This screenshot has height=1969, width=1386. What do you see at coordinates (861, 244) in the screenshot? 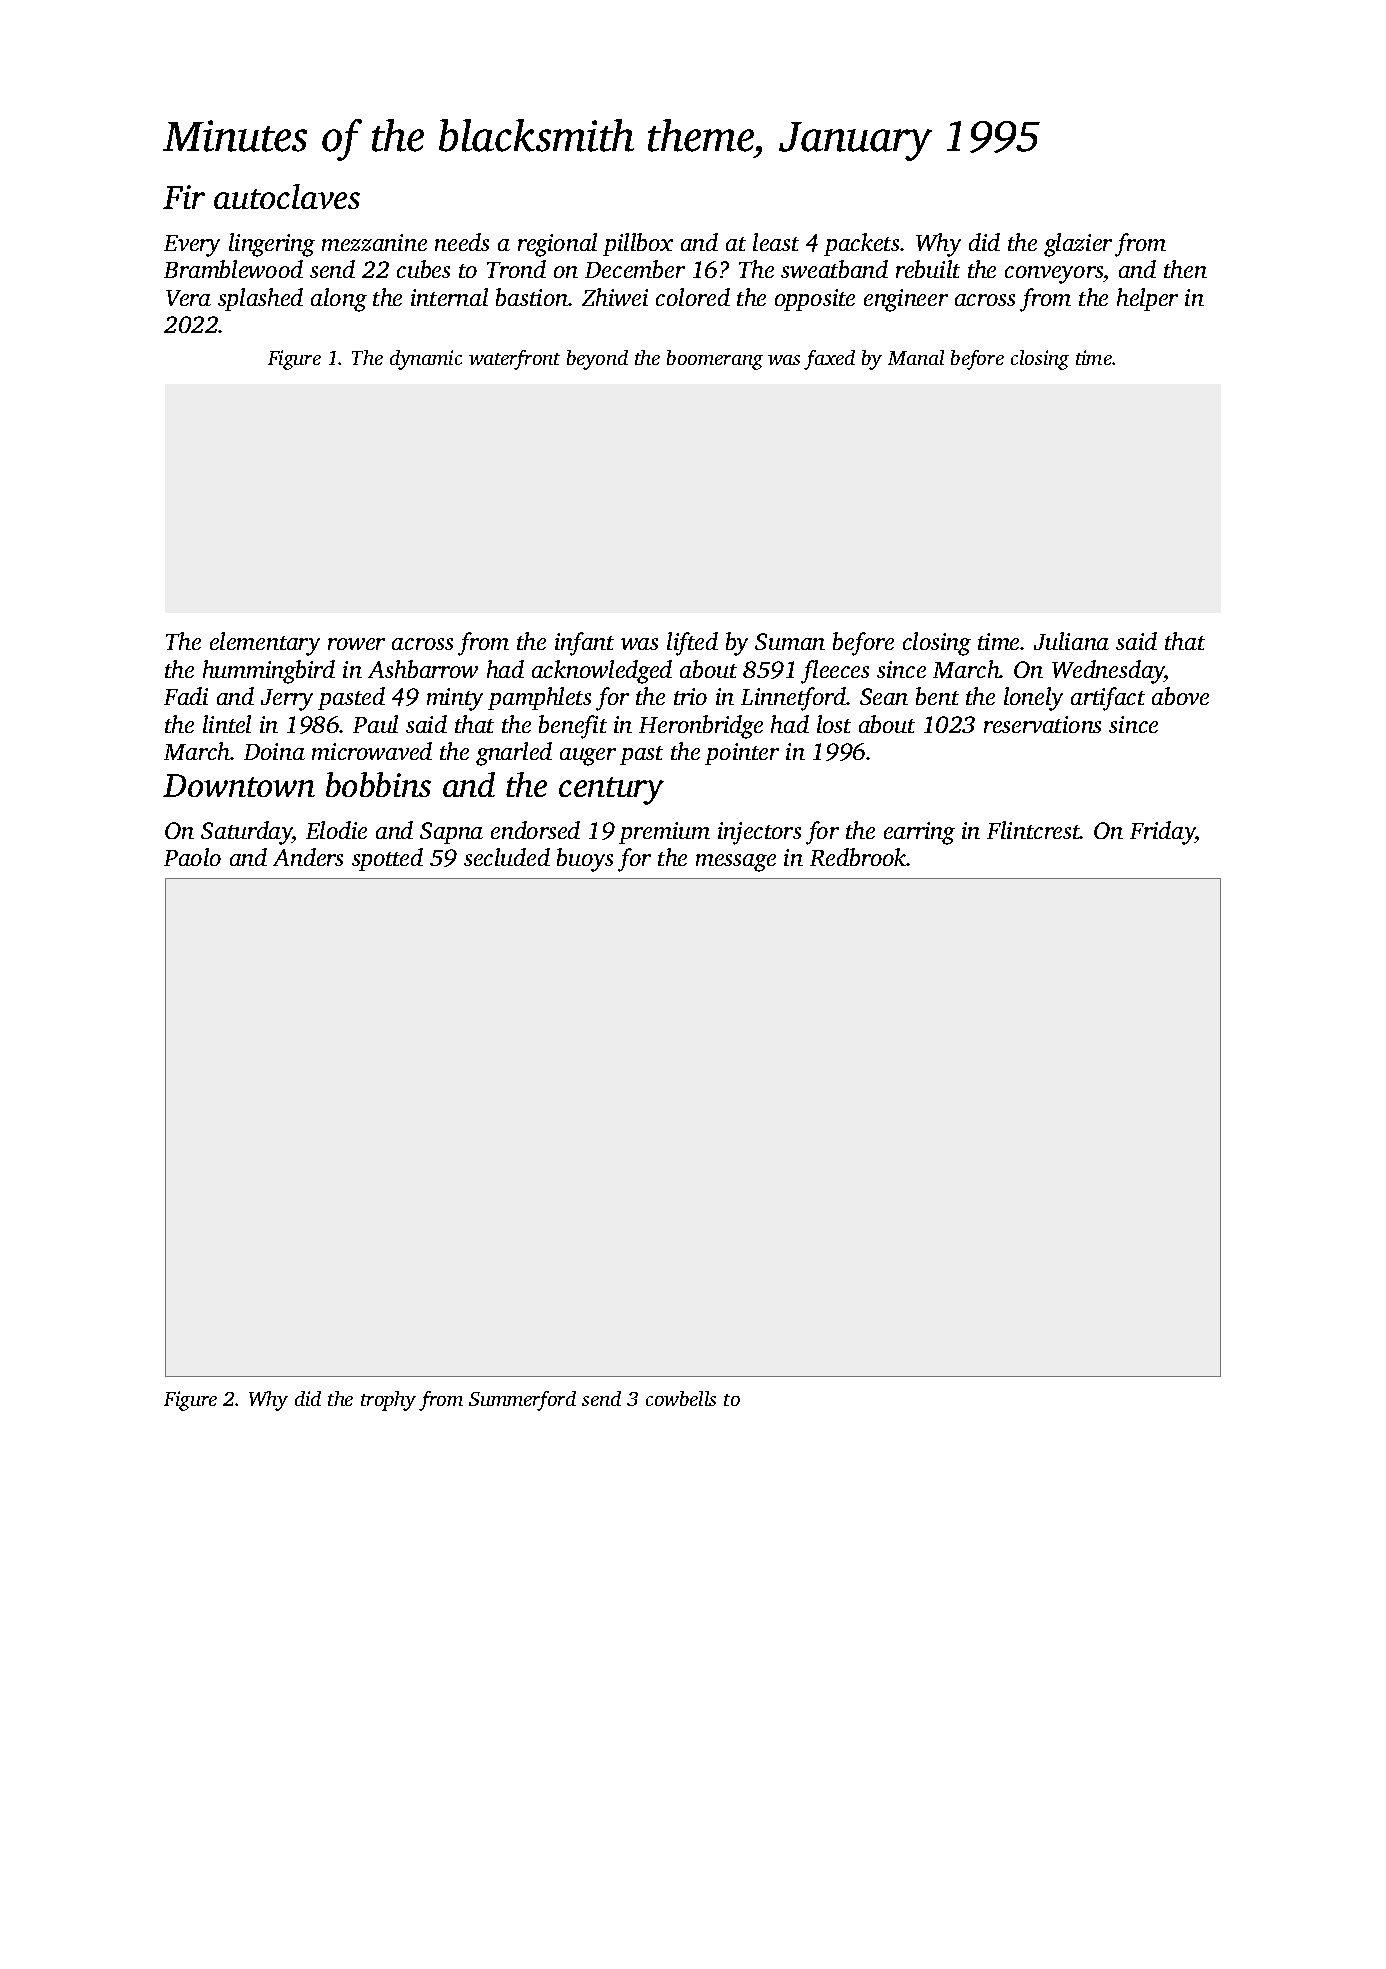
I see `packets` at bounding box center [861, 244].
